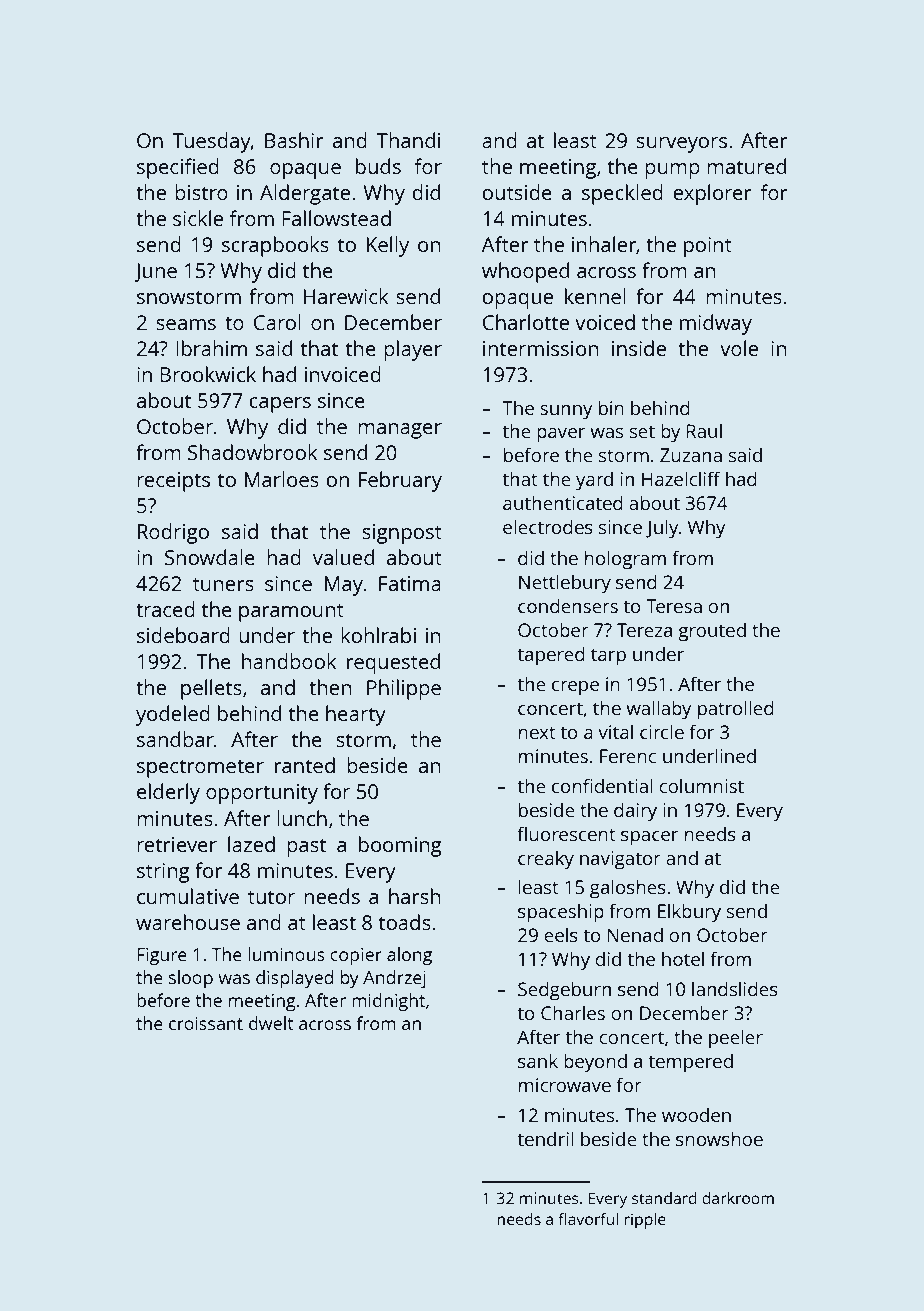  I want to click on Bashir, so click(294, 140).
